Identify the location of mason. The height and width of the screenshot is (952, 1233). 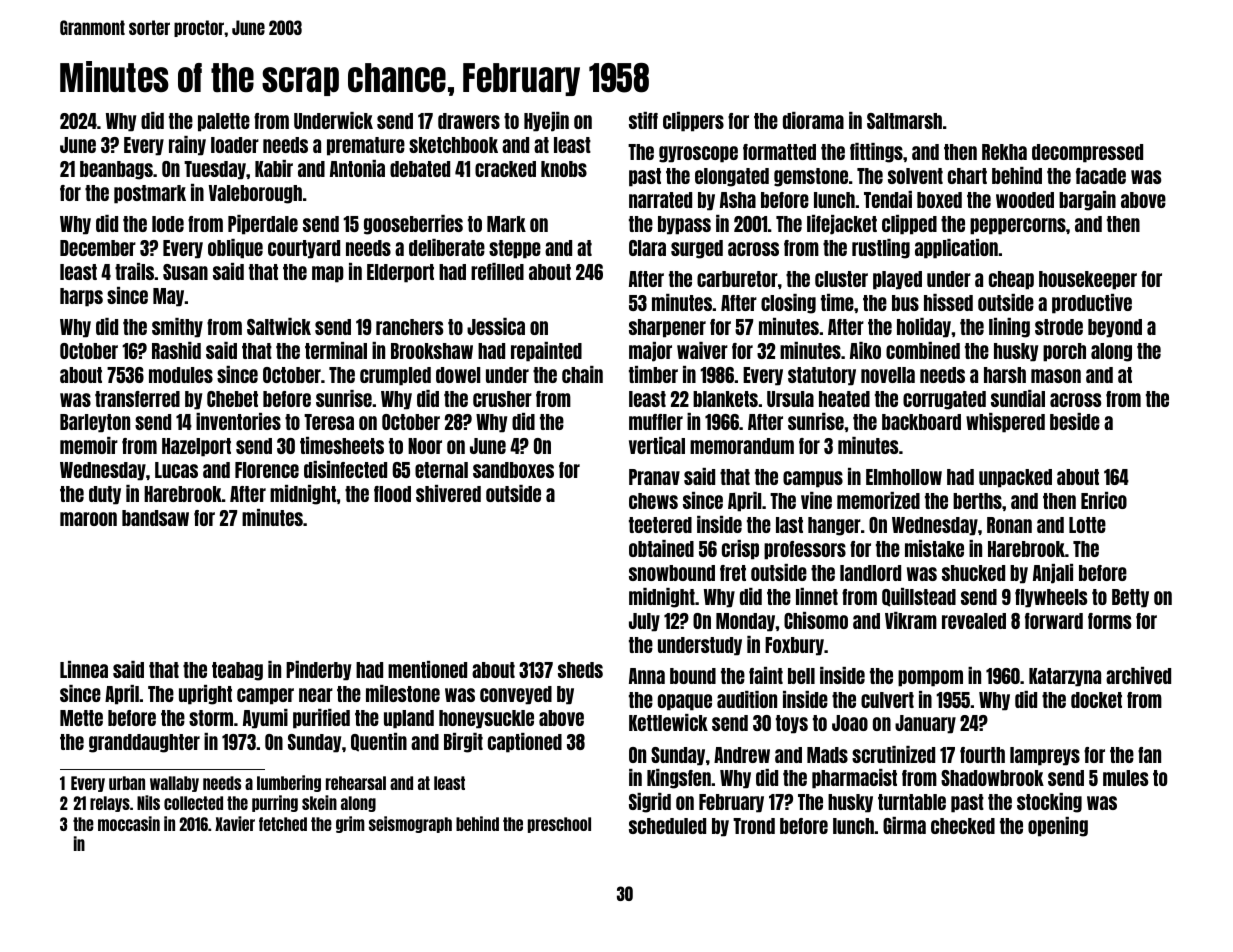
(1056, 376).
